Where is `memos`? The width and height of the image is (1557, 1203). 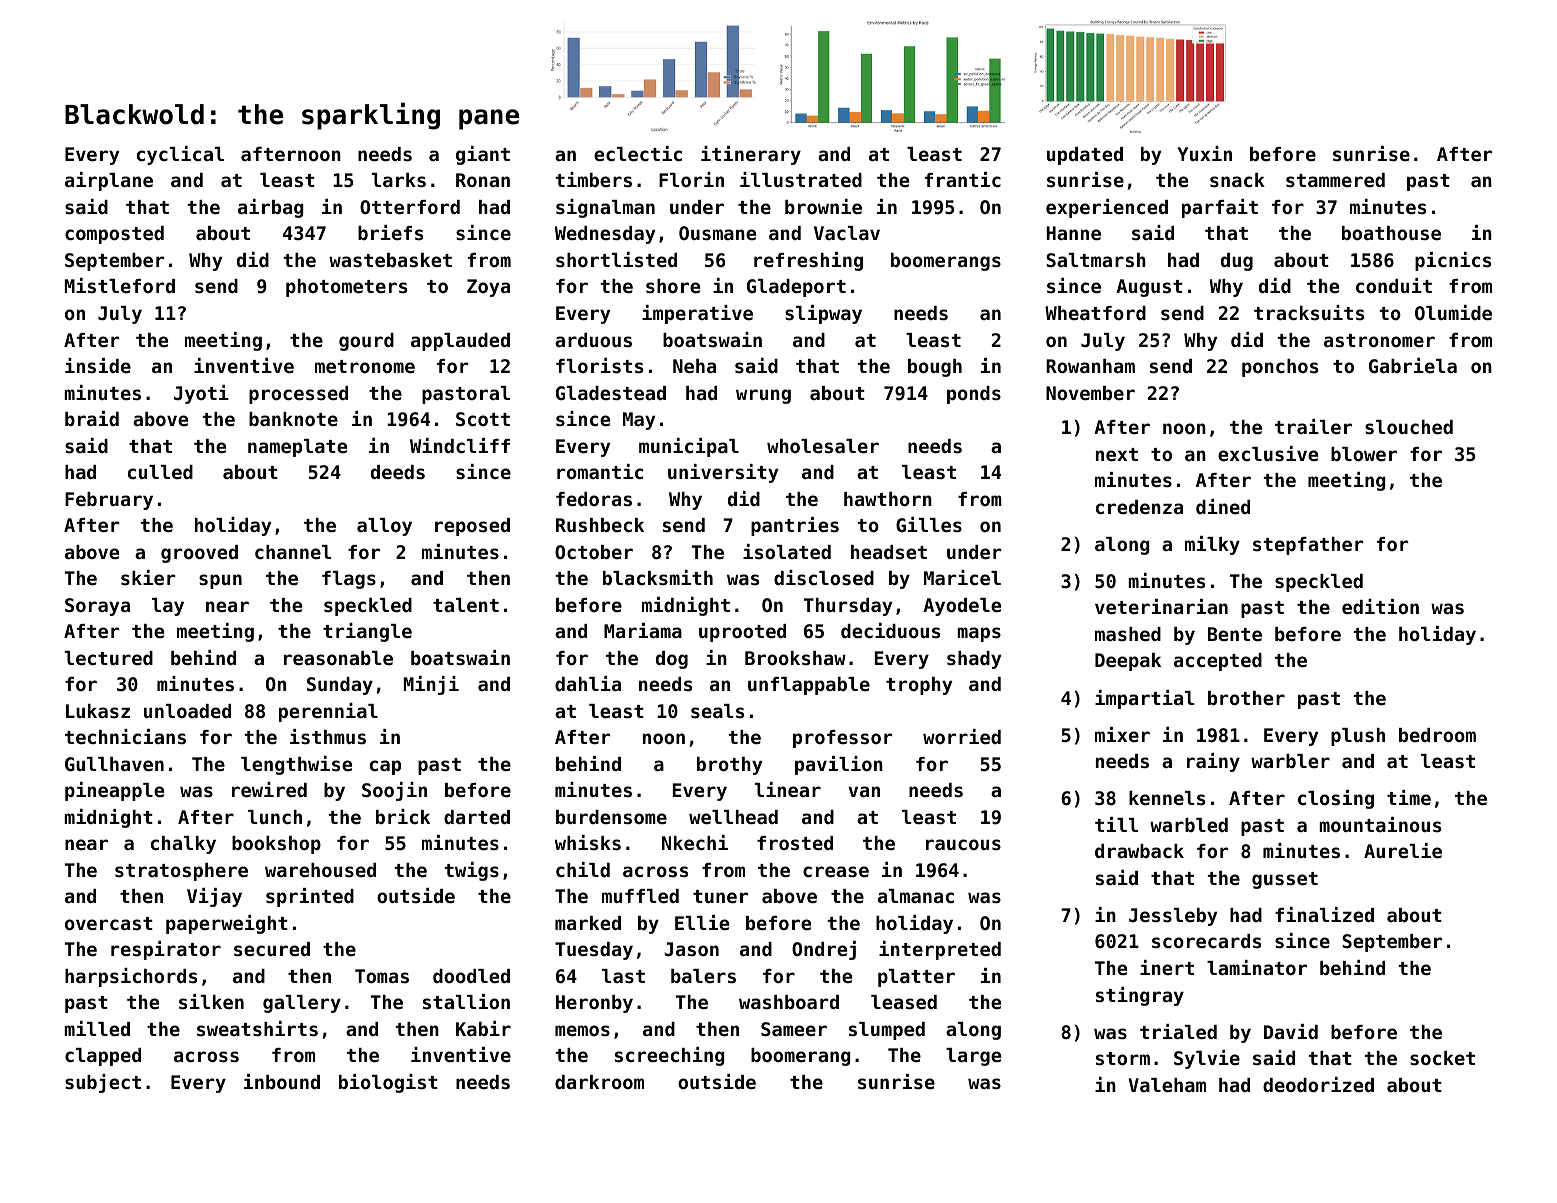 memos is located at coordinates (582, 1031).
